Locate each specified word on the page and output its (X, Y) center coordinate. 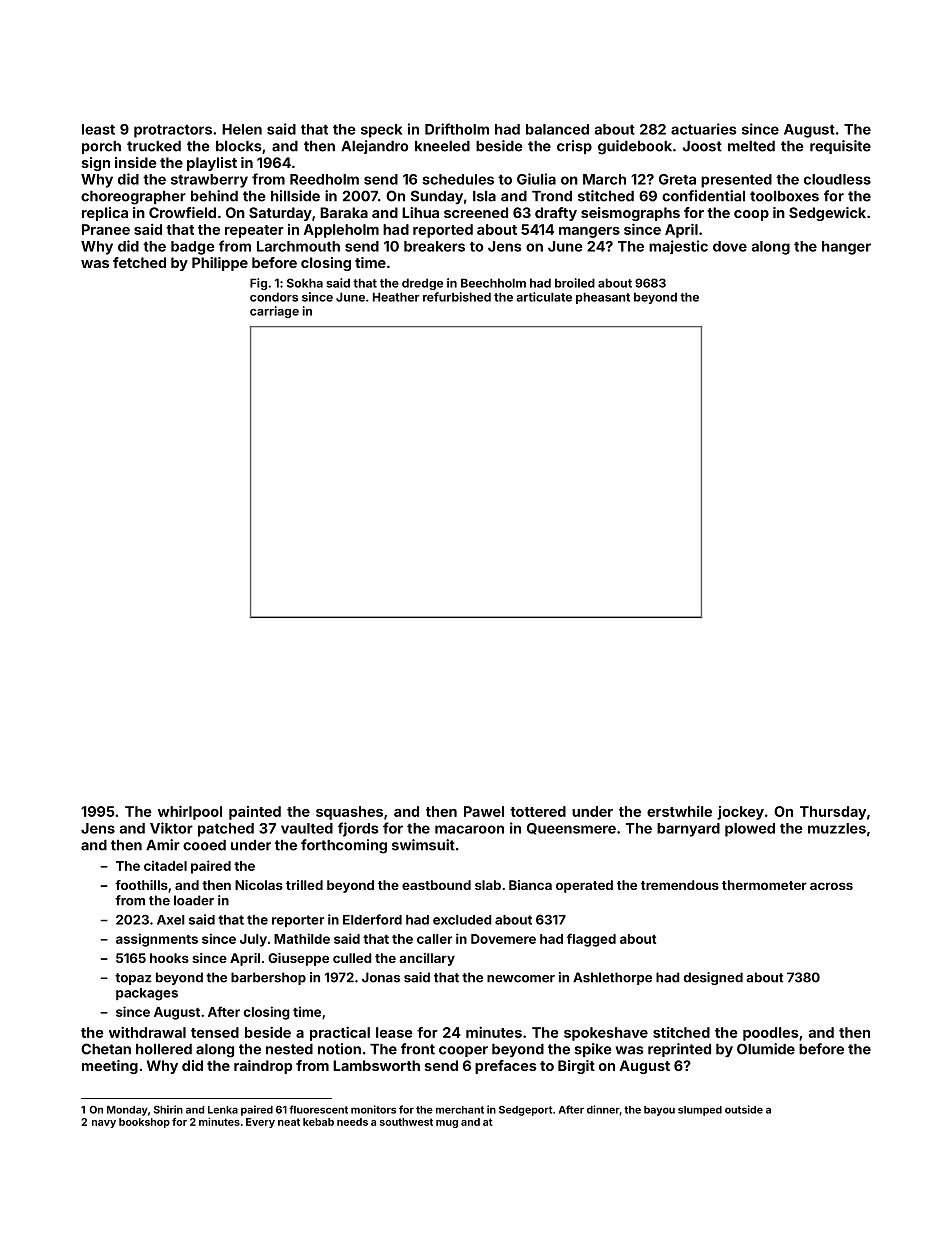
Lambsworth (376, 1065)
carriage (274, 312)
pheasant (603, 298)
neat (289, 1122)
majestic (678, 247)
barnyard (688, 830)
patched (226, 830)
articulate (544, 297)
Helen (242, 129)
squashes (349, 813)
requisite (840, 147)
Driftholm (457, 129)
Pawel (484, 811)
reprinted (679, 1050)
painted (255, 813)
